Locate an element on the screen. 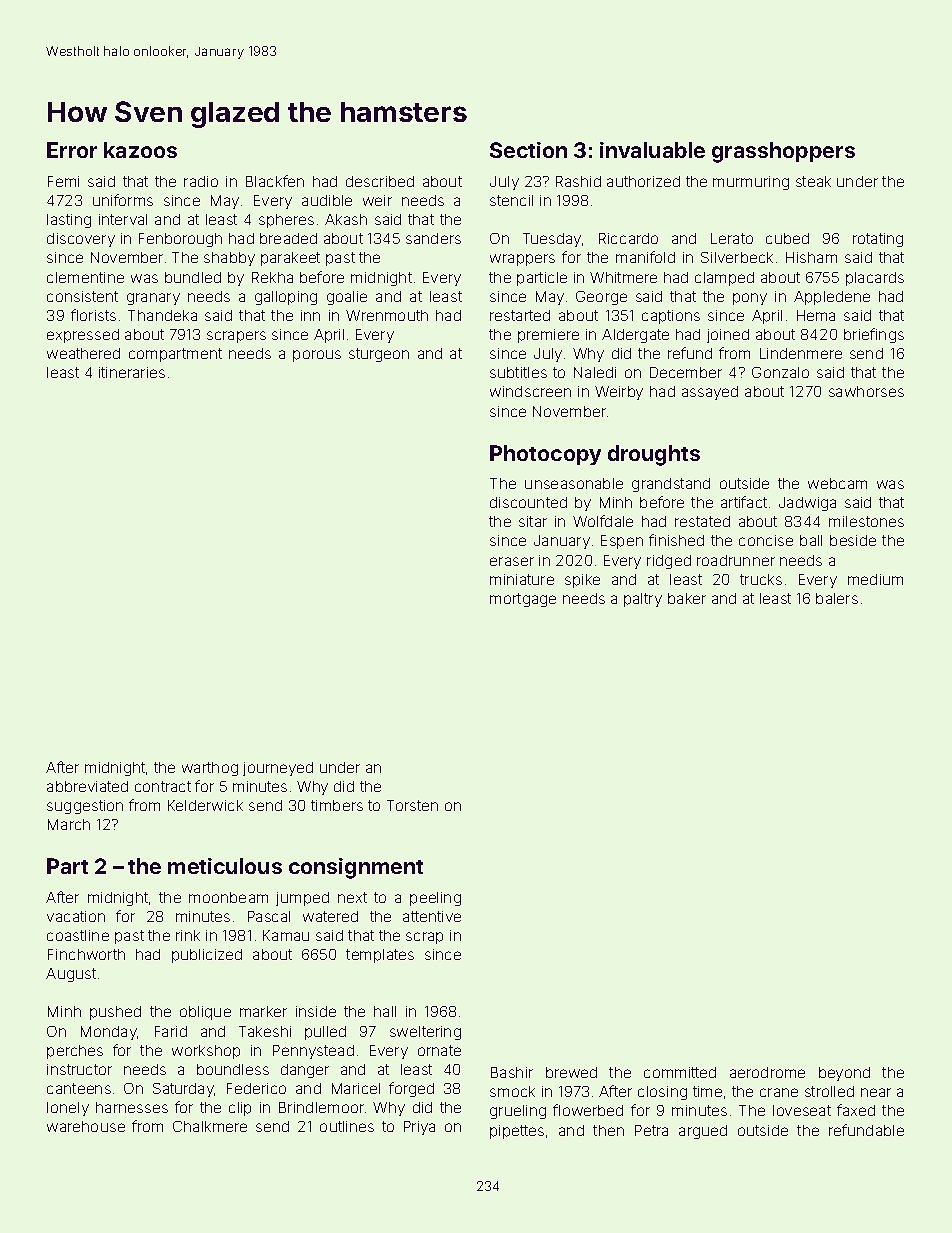  Section is located at coordinates (528, 150).
